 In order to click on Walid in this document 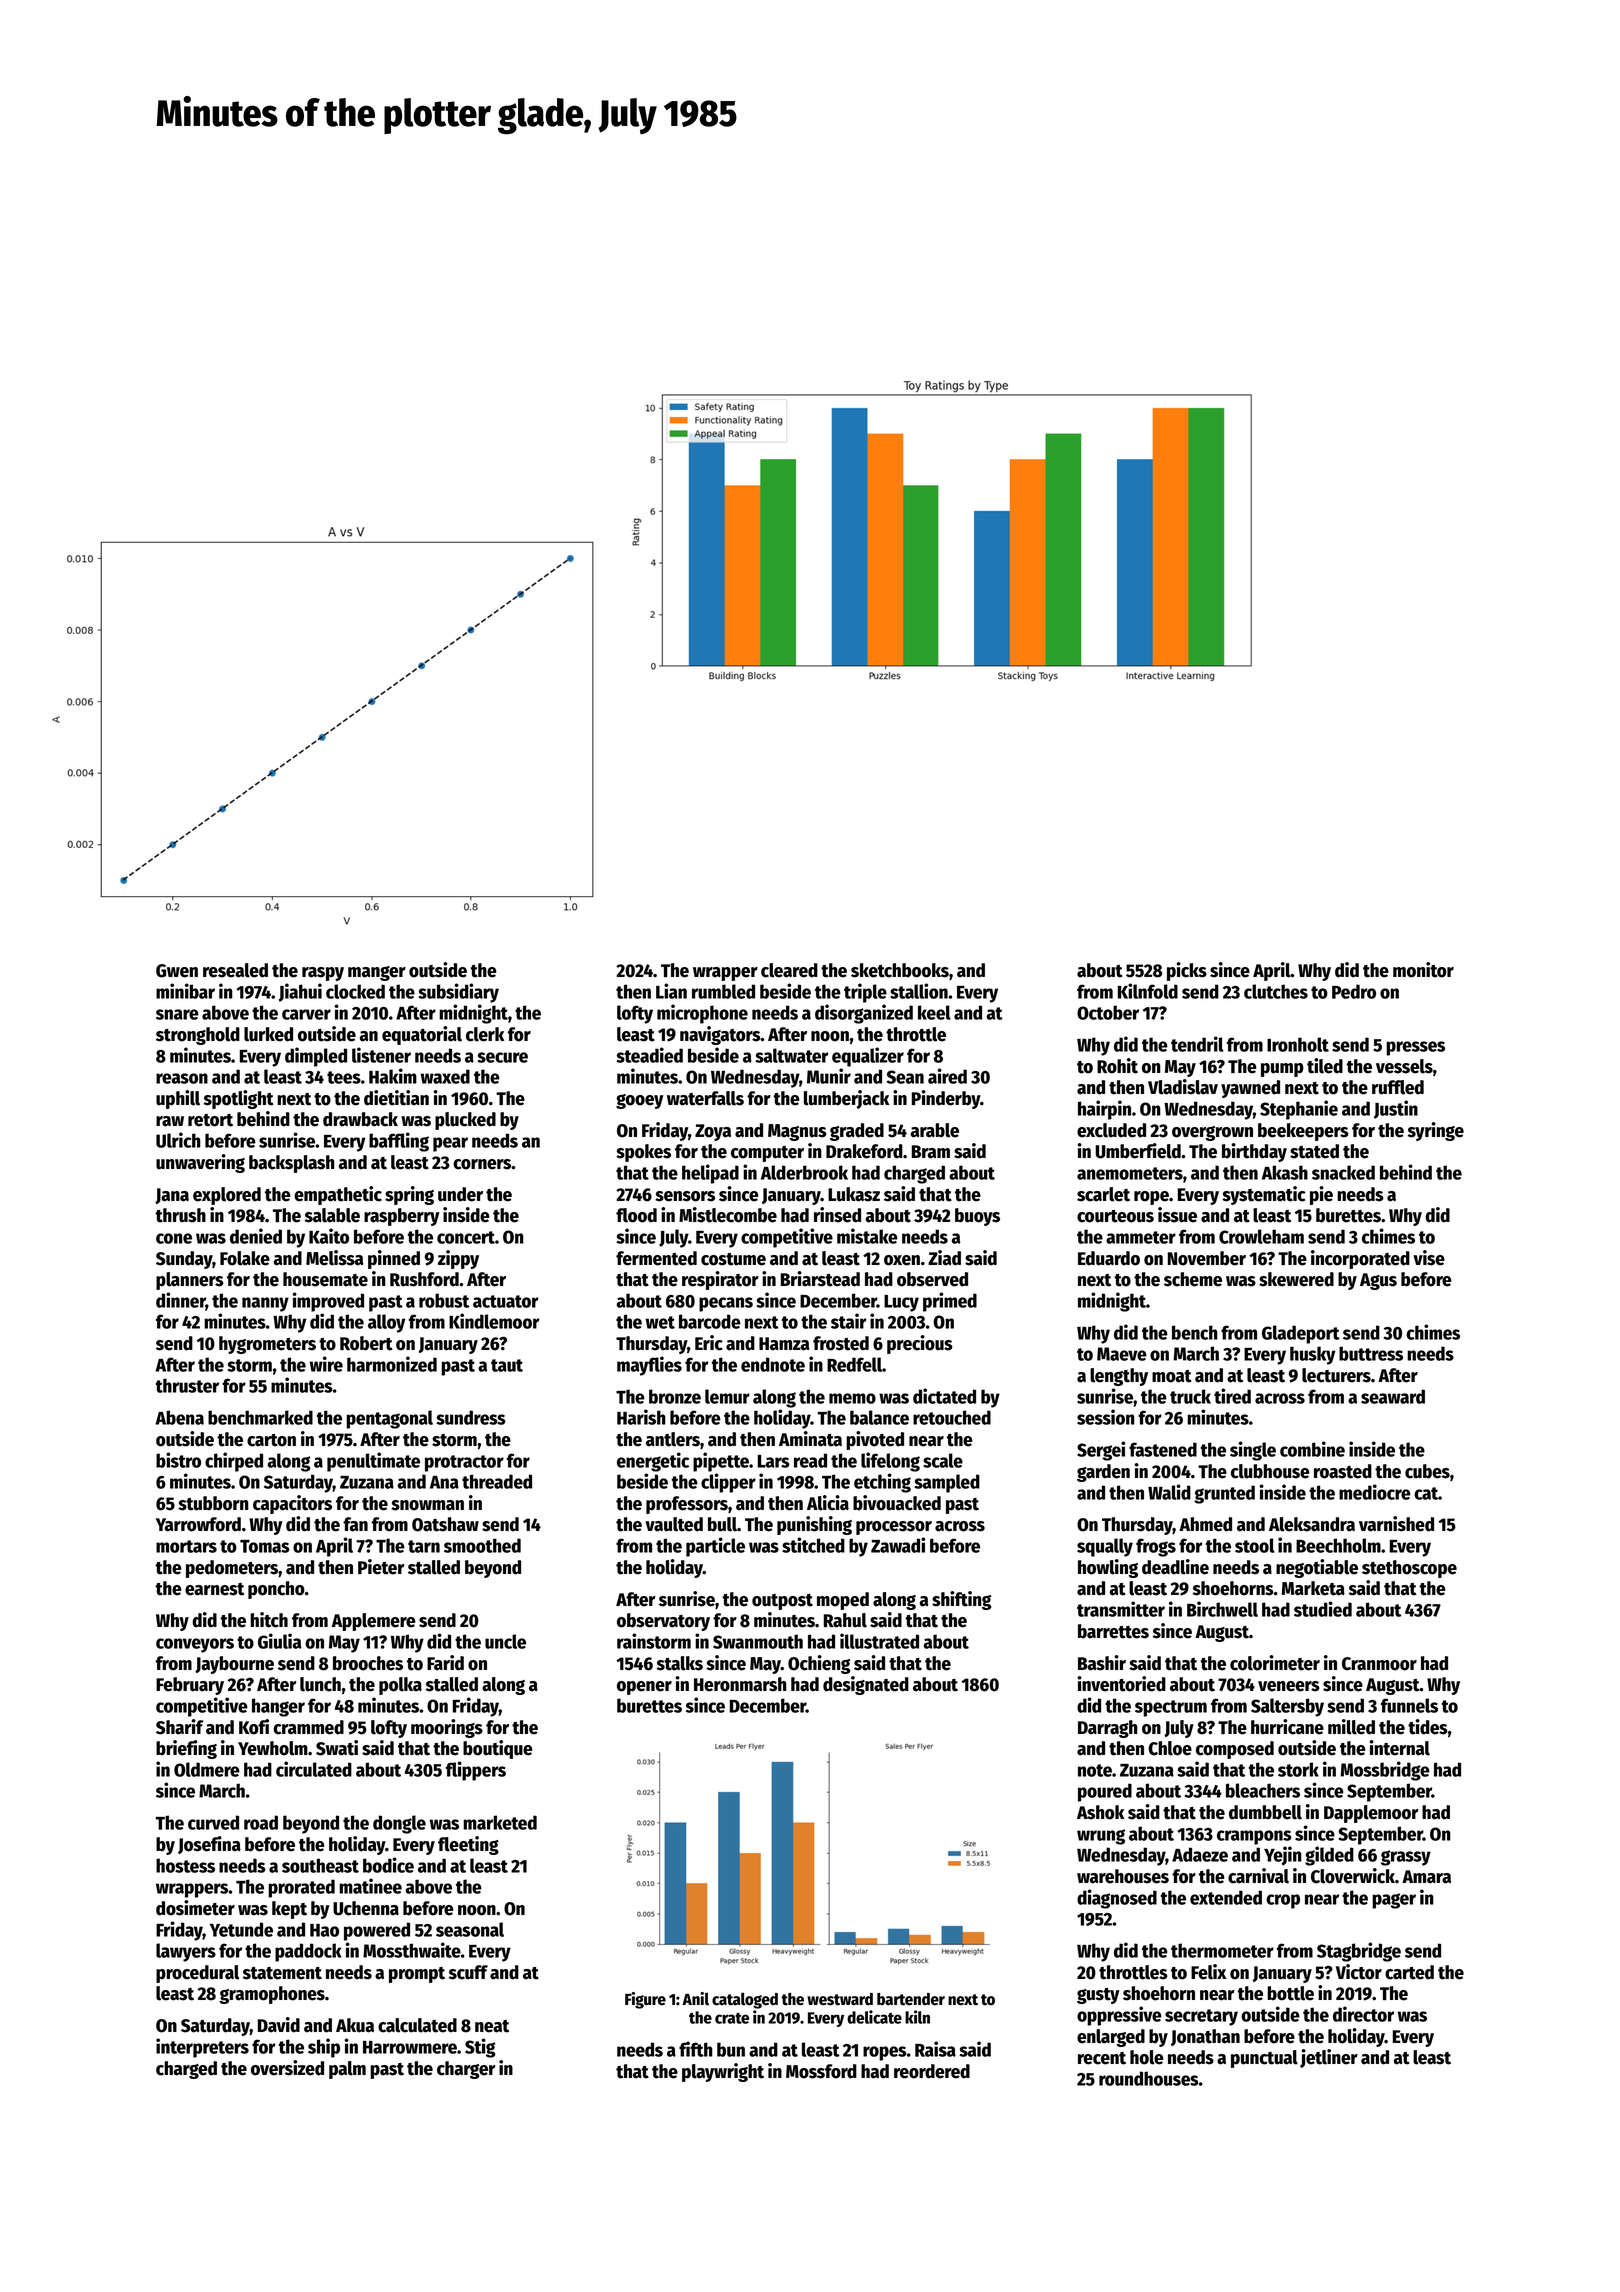, I will do `click(1169, 1492)`.
